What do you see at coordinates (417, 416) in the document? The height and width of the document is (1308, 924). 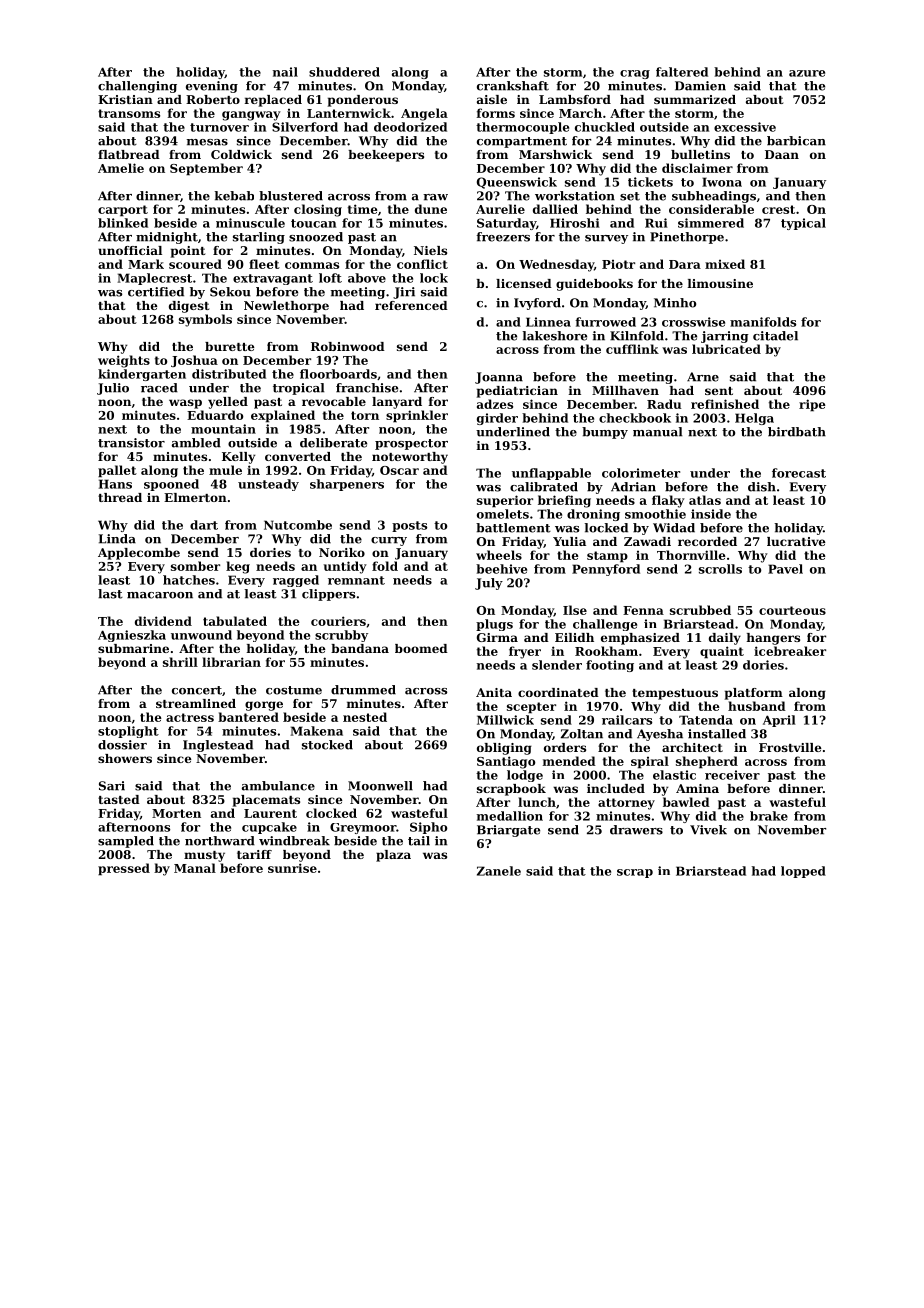 I see `sprinkler` at bounding box center [417, 416].
